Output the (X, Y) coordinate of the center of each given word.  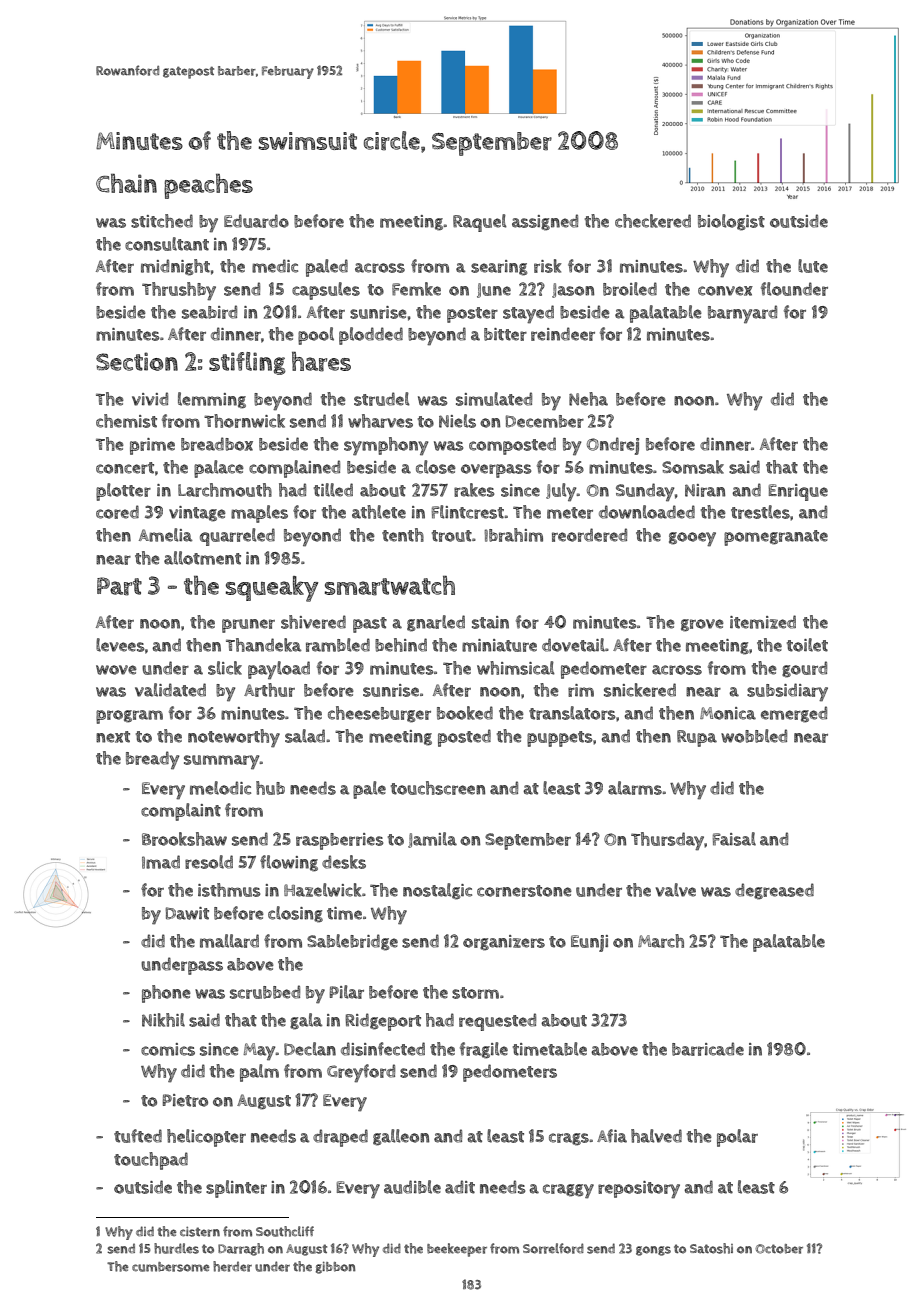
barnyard (742, 314)
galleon (401, 1137)
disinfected (383, 1049)
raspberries (339, 841)
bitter (505, 334)
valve (676, 890)
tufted (138, 1136)
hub (270, 788)
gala (306, 1021)
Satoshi (711, 1248)
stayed (528, 314)
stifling (247, 363)
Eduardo (256, 221)
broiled (630, 289)
